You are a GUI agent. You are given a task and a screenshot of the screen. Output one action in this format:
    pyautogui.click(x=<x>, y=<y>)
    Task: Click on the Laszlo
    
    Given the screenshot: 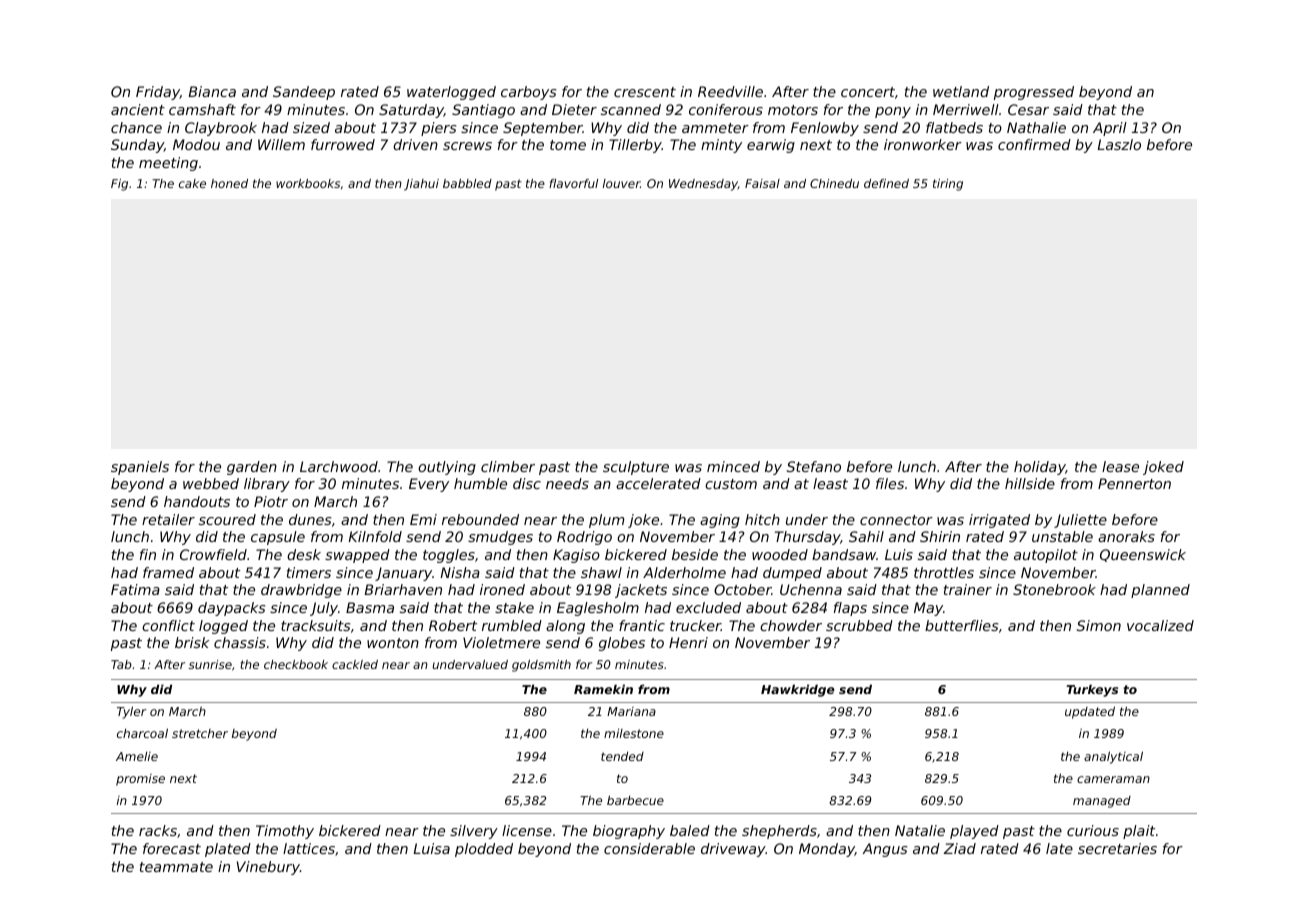 What is the action you would take?
    pyautogui.click(x=1119, y=144)
